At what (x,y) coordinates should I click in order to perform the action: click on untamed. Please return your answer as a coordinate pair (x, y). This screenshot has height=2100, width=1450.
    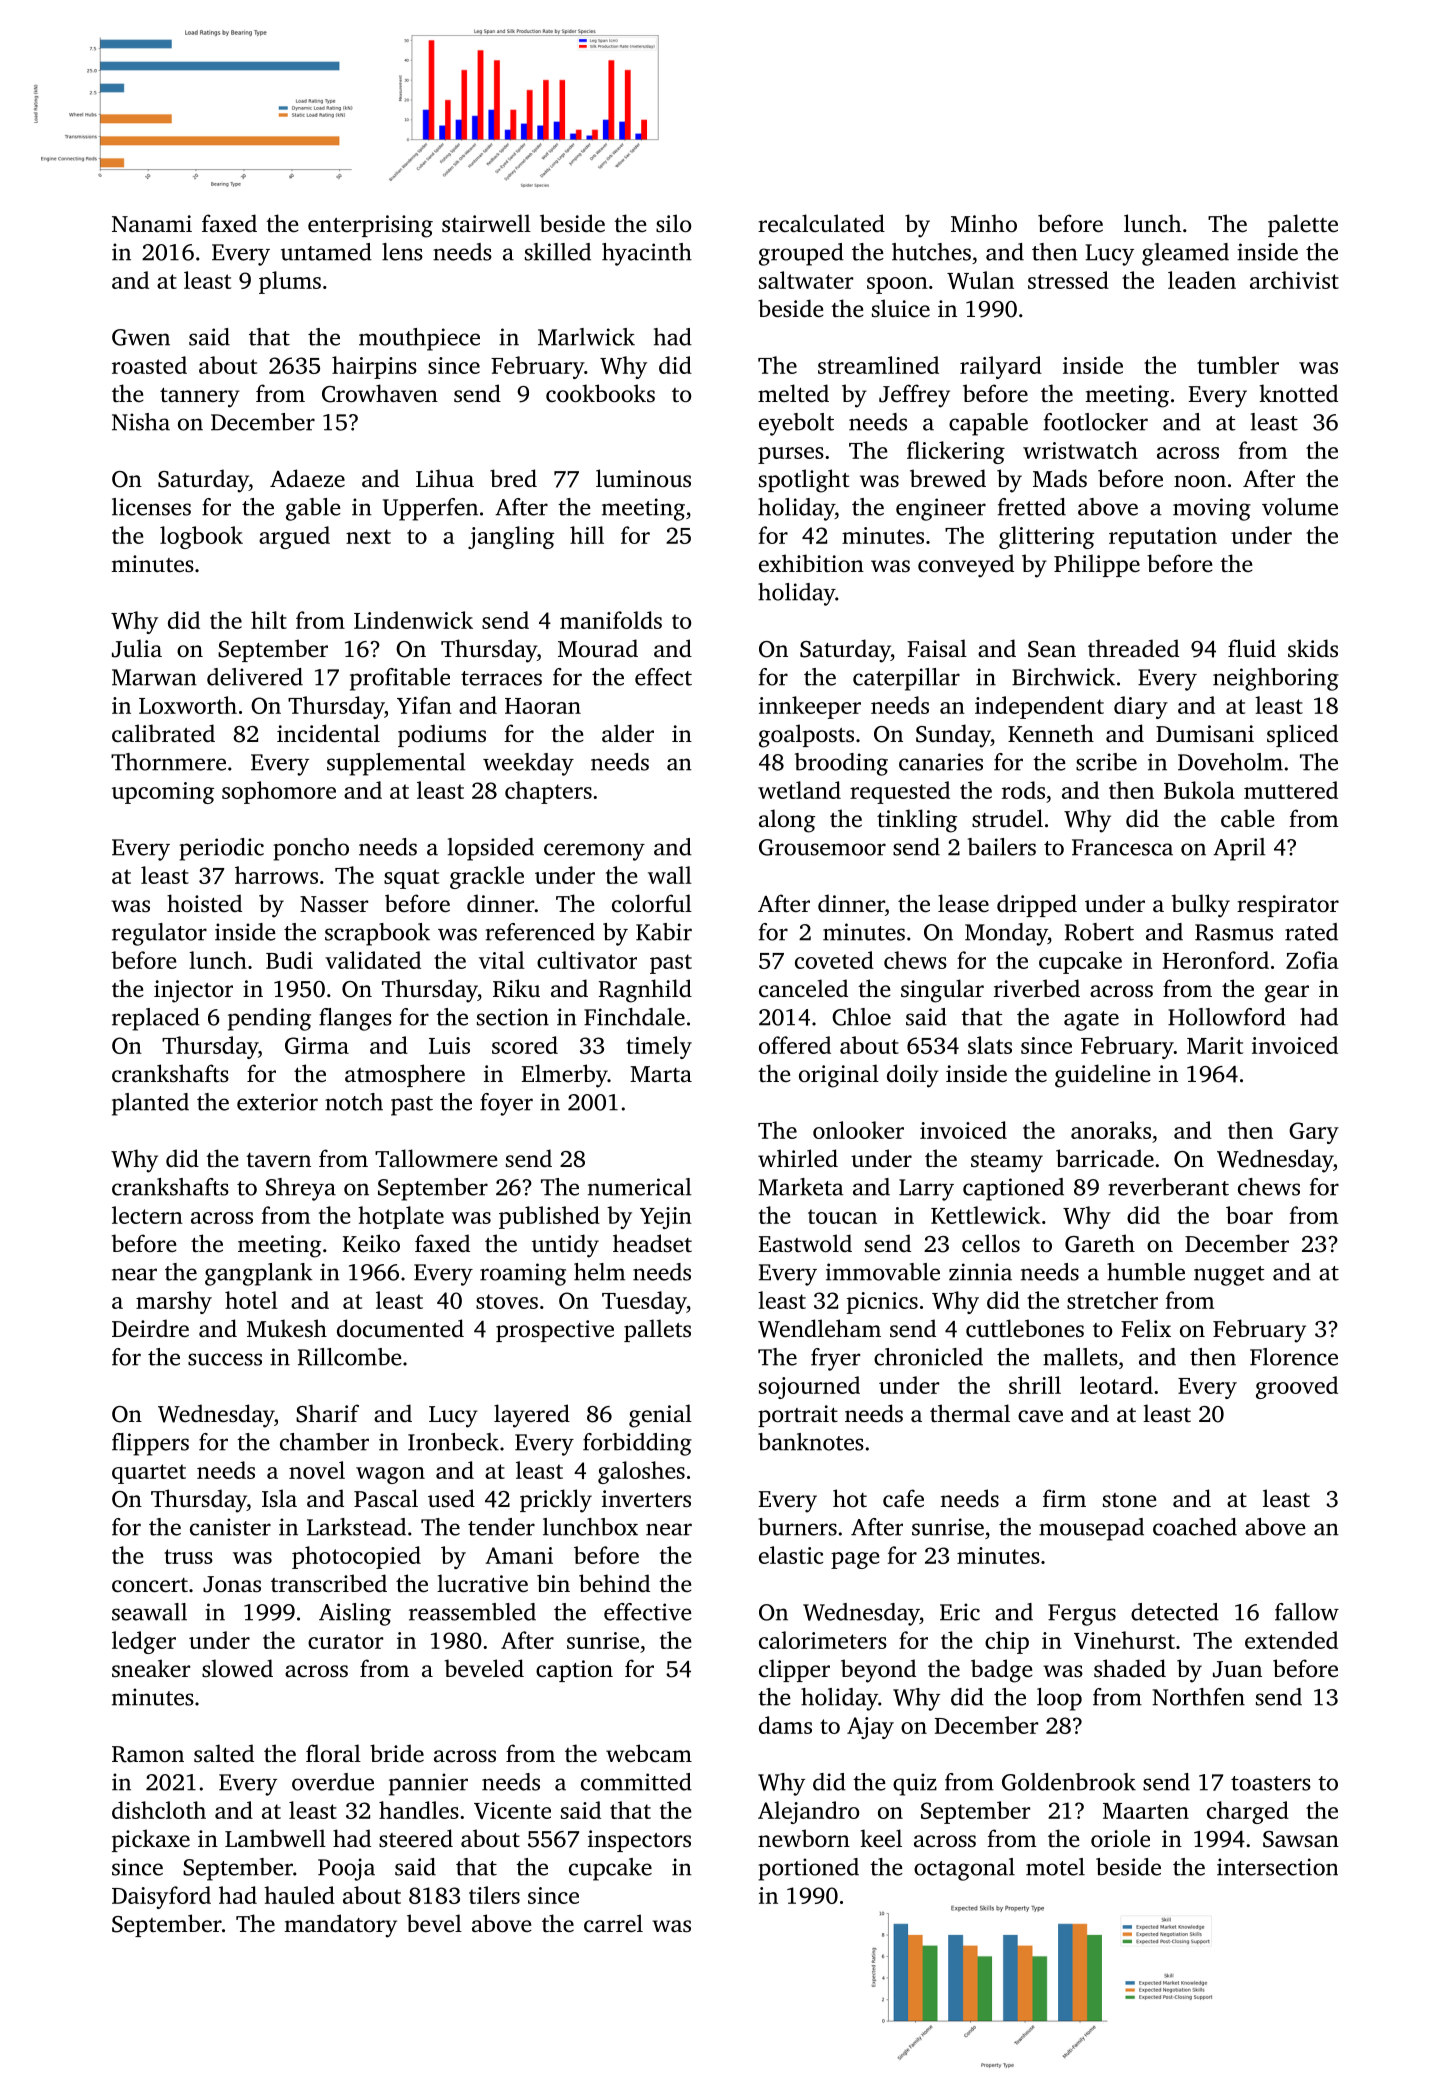
    Looking at the image, I should click on (326, 252).
